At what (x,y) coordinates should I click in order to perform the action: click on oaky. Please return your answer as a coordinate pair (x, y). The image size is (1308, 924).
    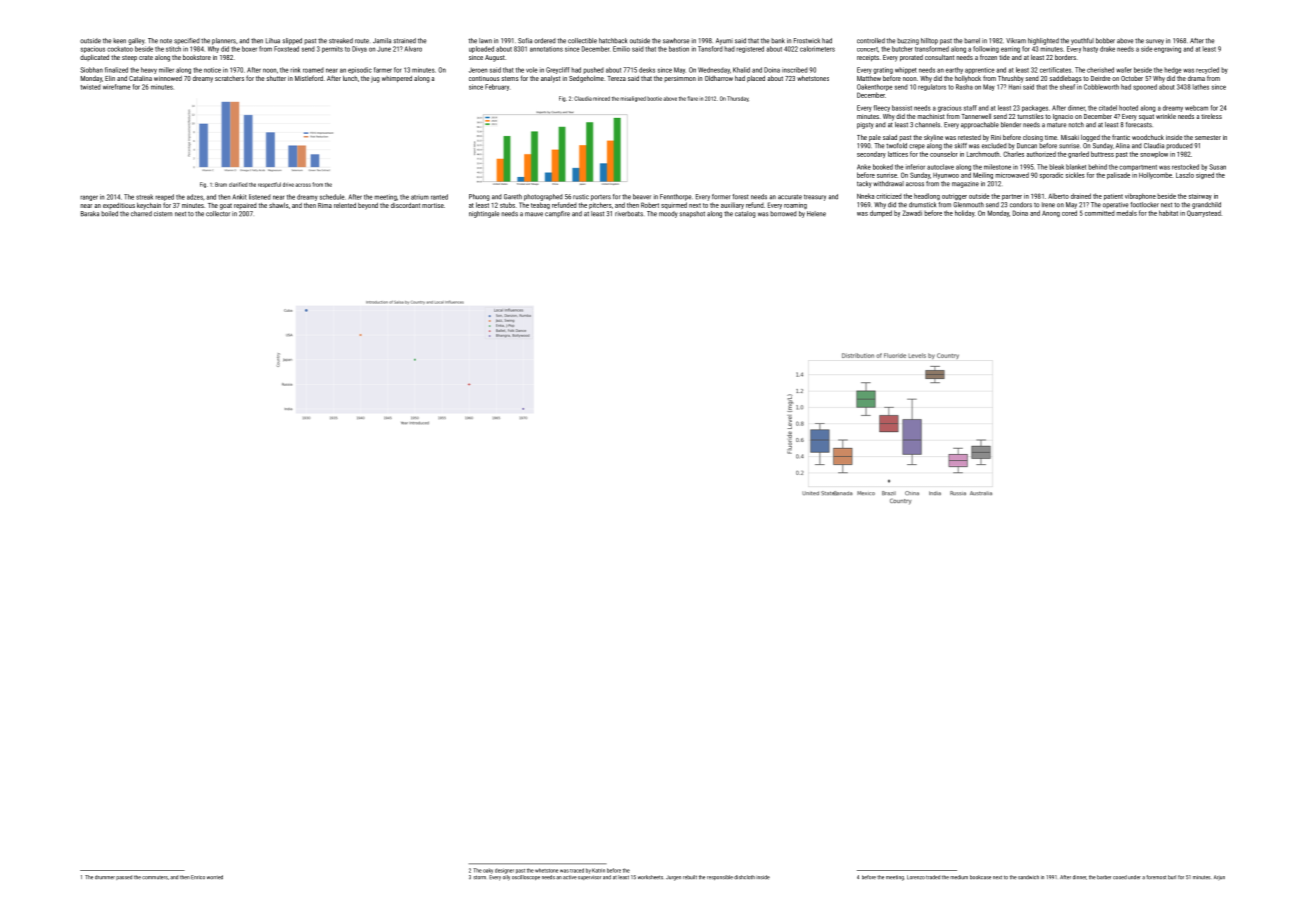
    Looking at the image, I should click on (488, 871).
